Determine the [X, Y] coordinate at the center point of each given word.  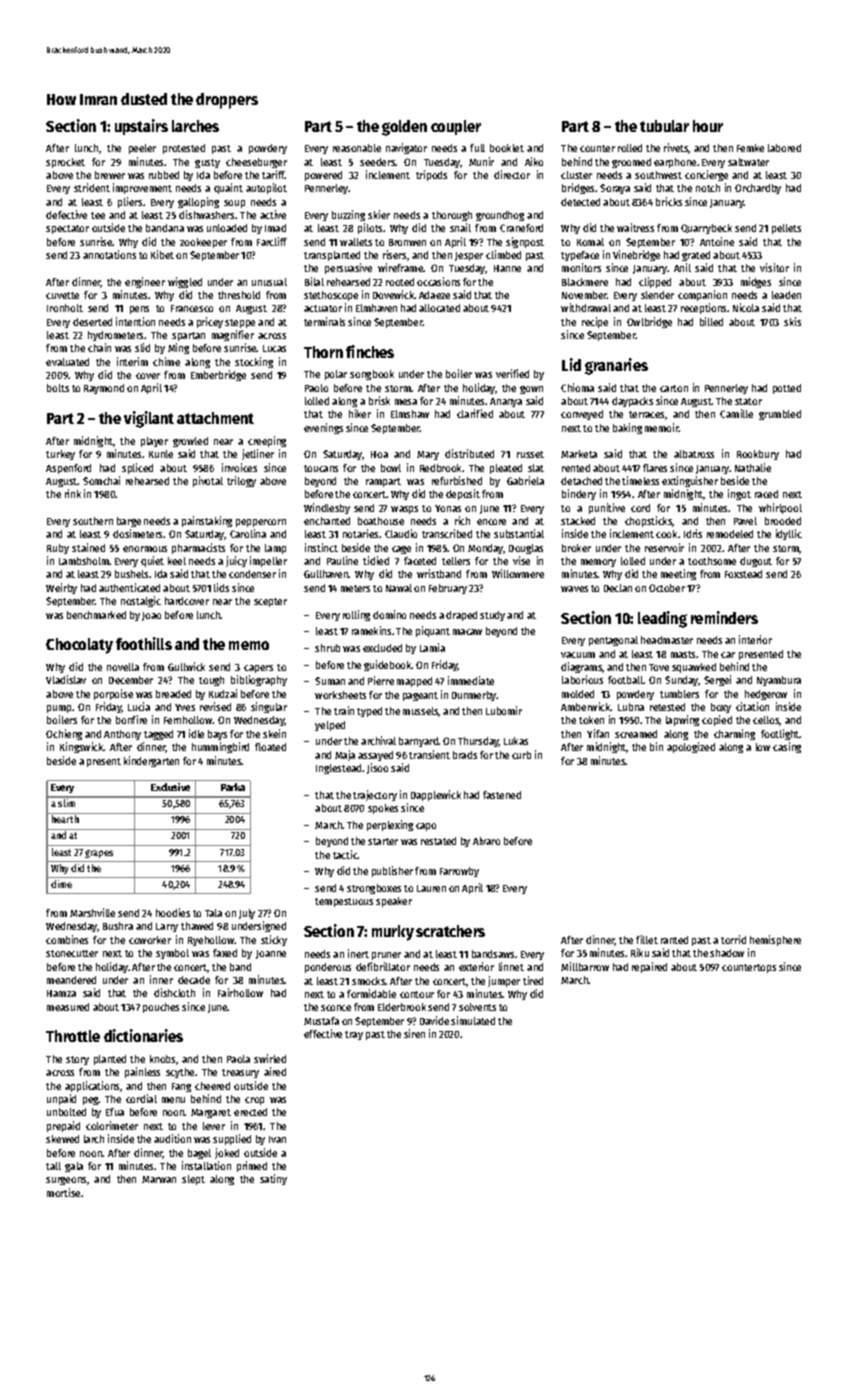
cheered [212, 1086]
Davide [434, 1020]
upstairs [141, 127]
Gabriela [525, 480]
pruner [386, 956]
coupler [456, 127]
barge [129, 522]
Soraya [615, 189]
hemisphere [775, 940]
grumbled [780, 415]
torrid [733, 939]
